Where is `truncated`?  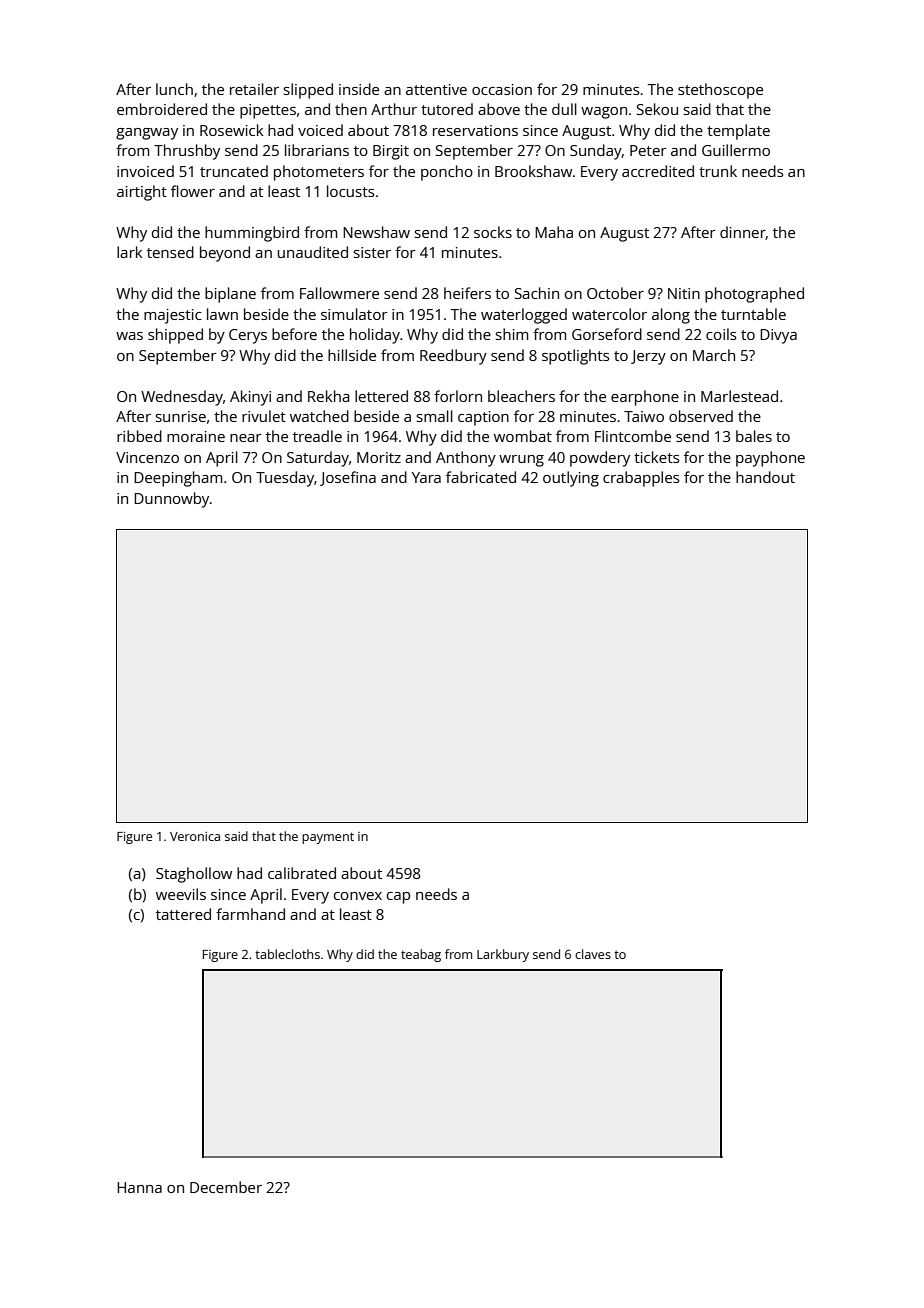 truncated is located at coordinates (234, 171).
